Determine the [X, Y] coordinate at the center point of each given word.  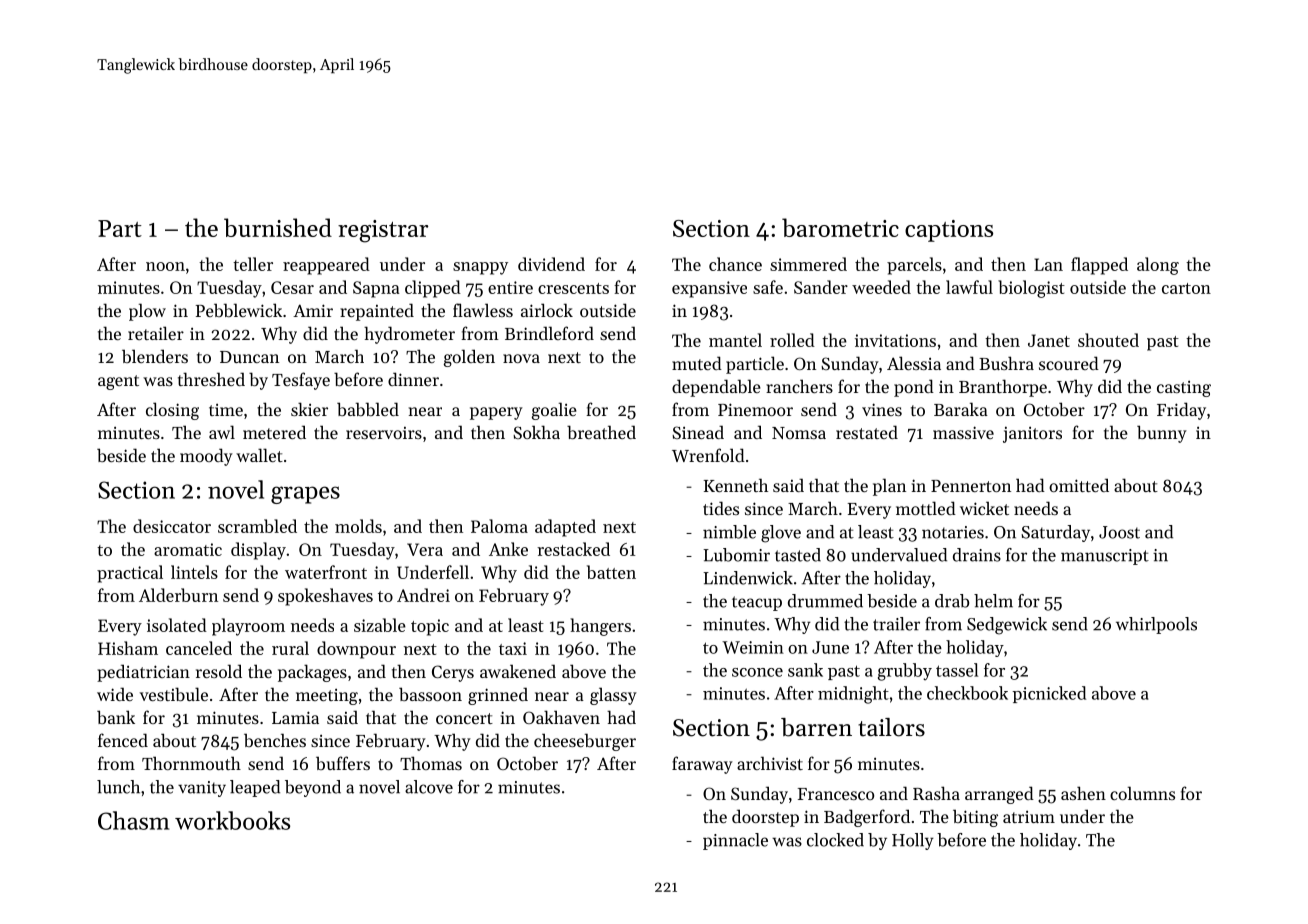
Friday [1181, 411]
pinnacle [735, 841]
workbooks [232, 820]
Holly [913, 841]
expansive [709, 289]
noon [165, 266]
